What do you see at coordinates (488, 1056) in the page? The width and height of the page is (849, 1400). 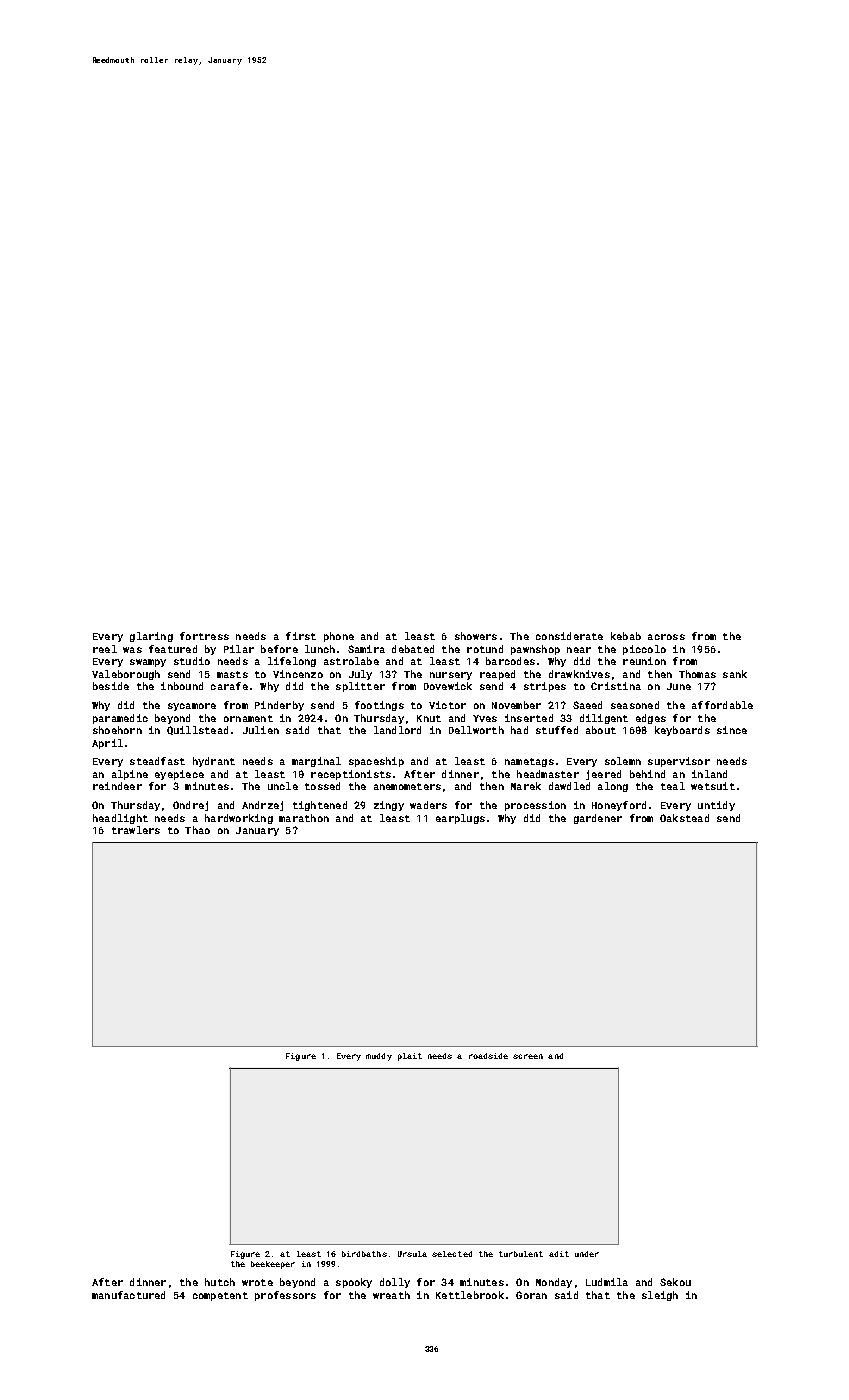 I see `roadside` at bounding box center [488, 1056].
